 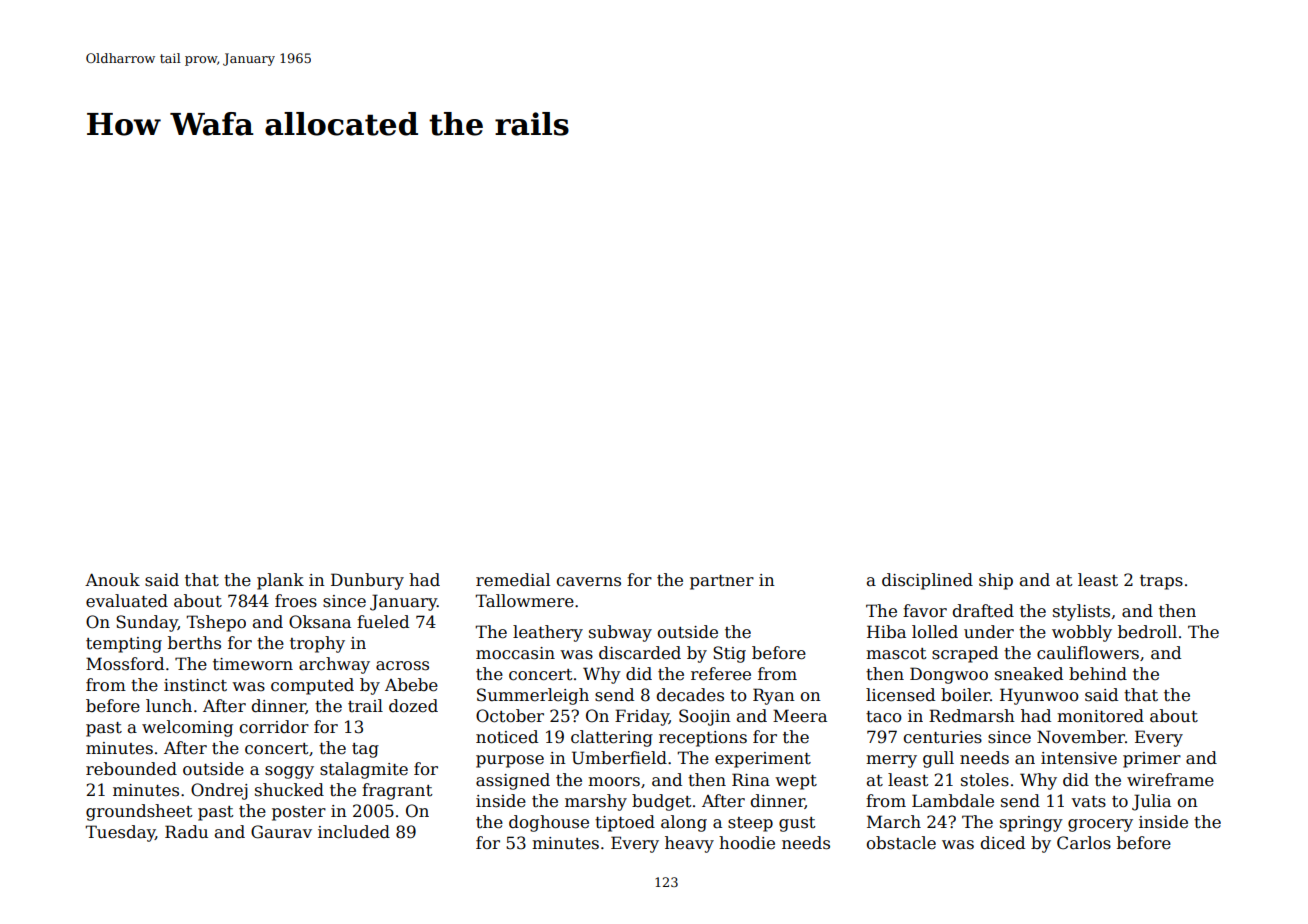 What do you see at coordinates (625, 823) in the screenshot?
I see `tiptoed` at bounding box center [625, 823].
